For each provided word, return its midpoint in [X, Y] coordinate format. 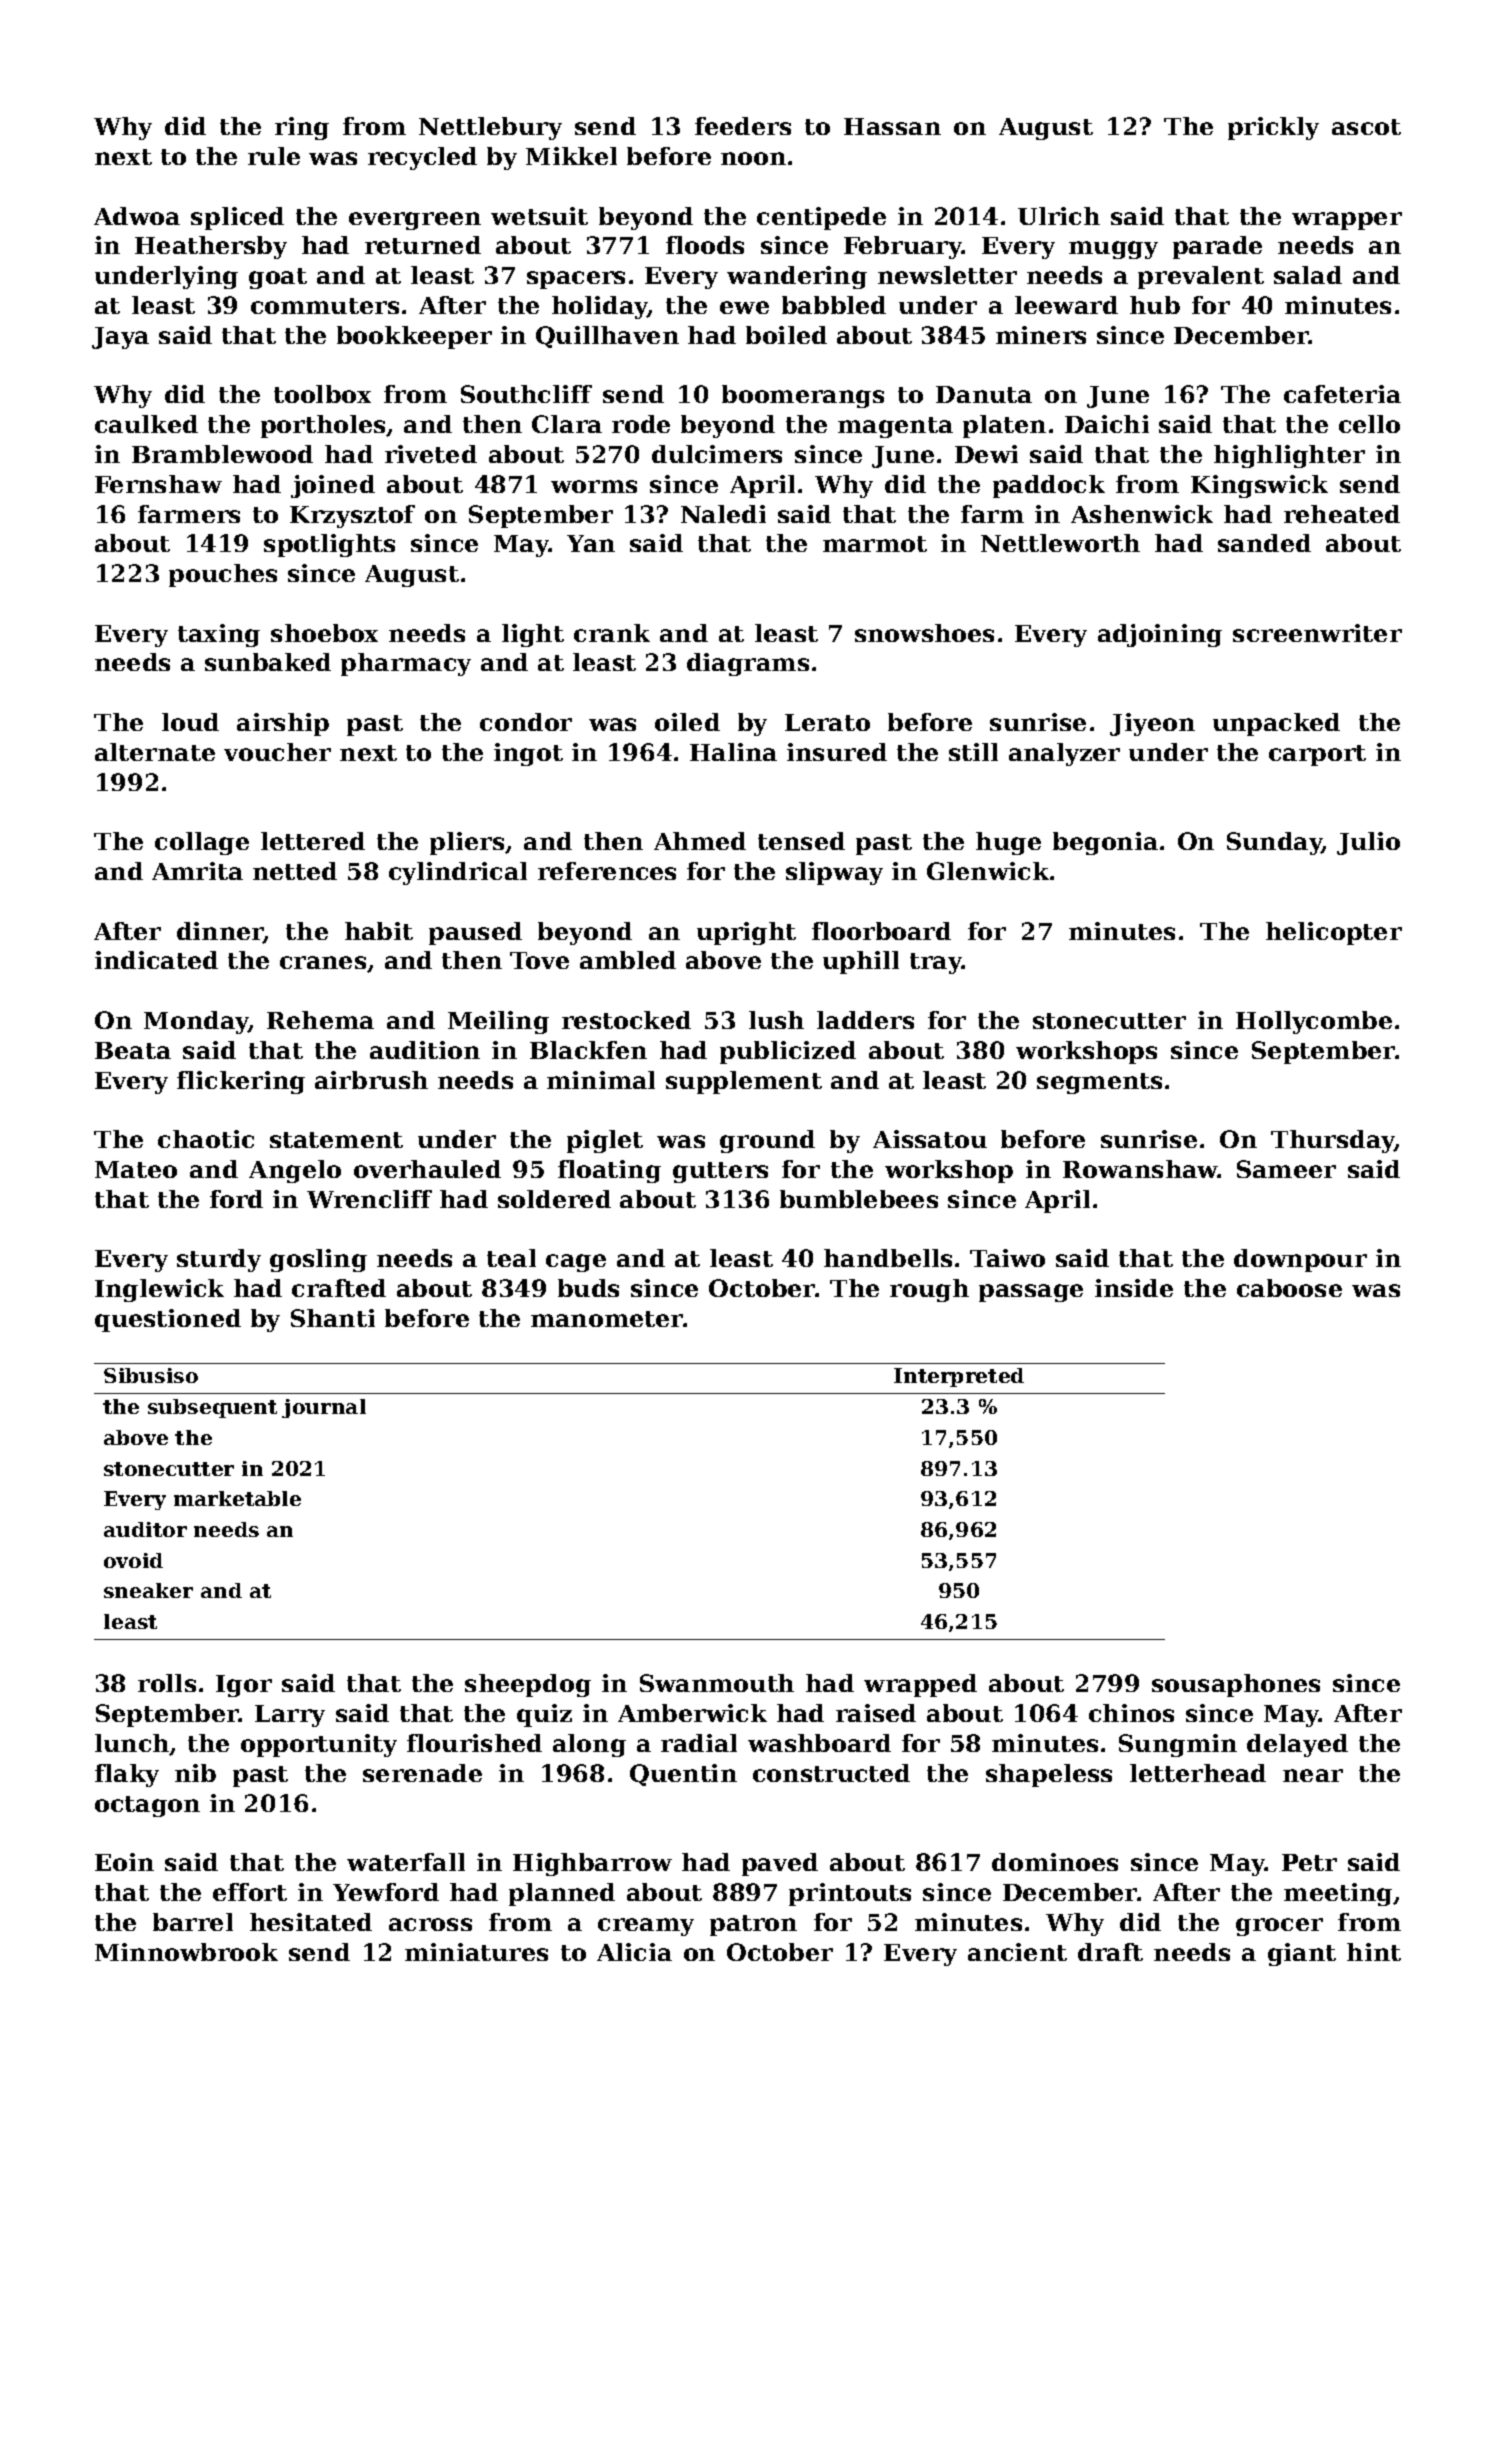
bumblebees [859, 1199]
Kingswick [1259, 486]
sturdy [219, 1260]
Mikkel [571, 156]
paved [780, 1864]
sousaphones [1236, 1685]
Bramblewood [222, 454]
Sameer [1286, 1169]
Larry [290, 1716]
